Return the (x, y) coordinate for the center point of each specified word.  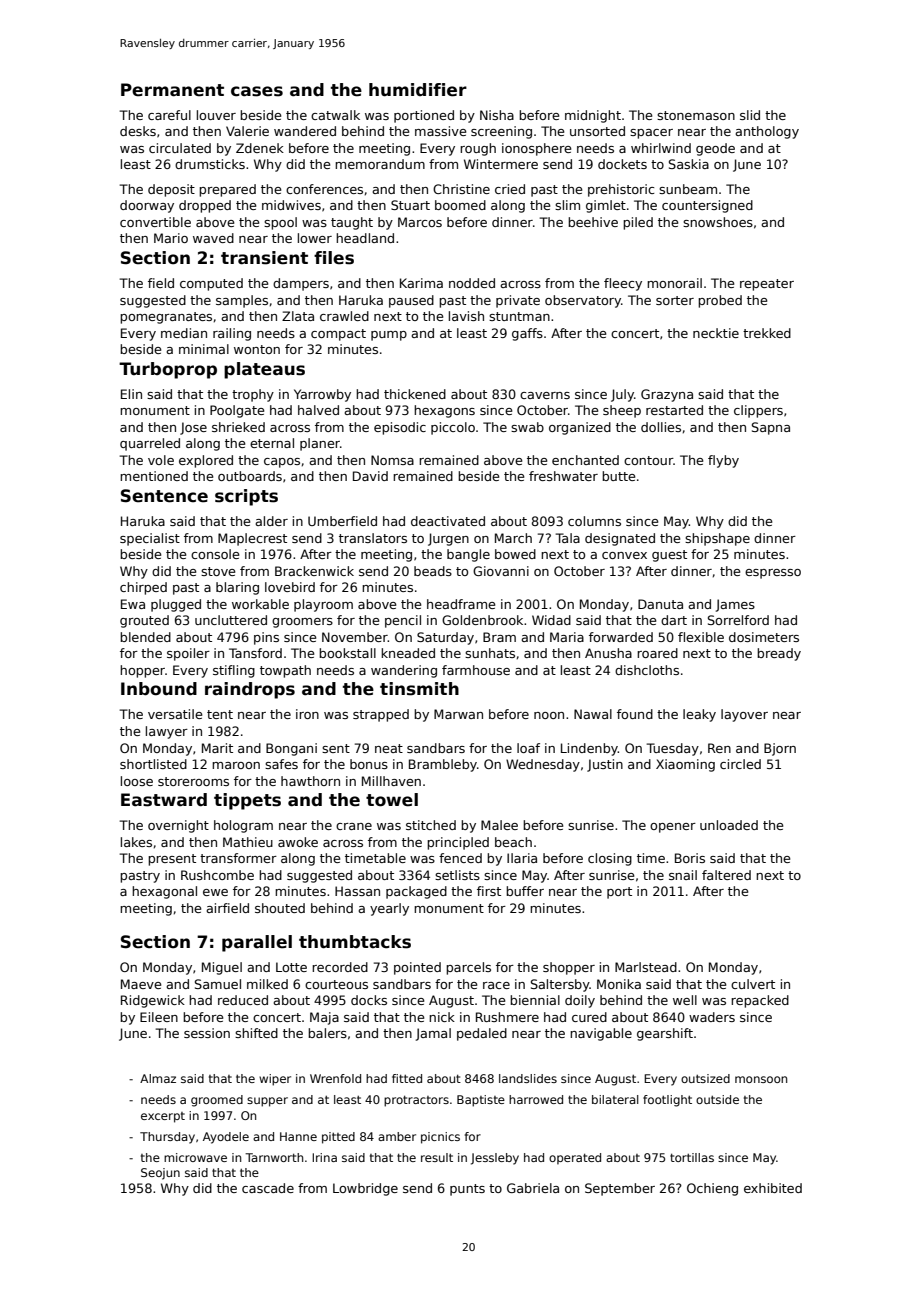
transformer (238, 858)
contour (648, 460)
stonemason (696, 115)
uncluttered (231, 620)
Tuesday (672, 749)
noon (549, 715)
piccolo (453, 428)
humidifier (418, 90)
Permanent (172, 90)
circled (740, 764)
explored (206, 461)
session (207, 1033)
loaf (528, 748)
